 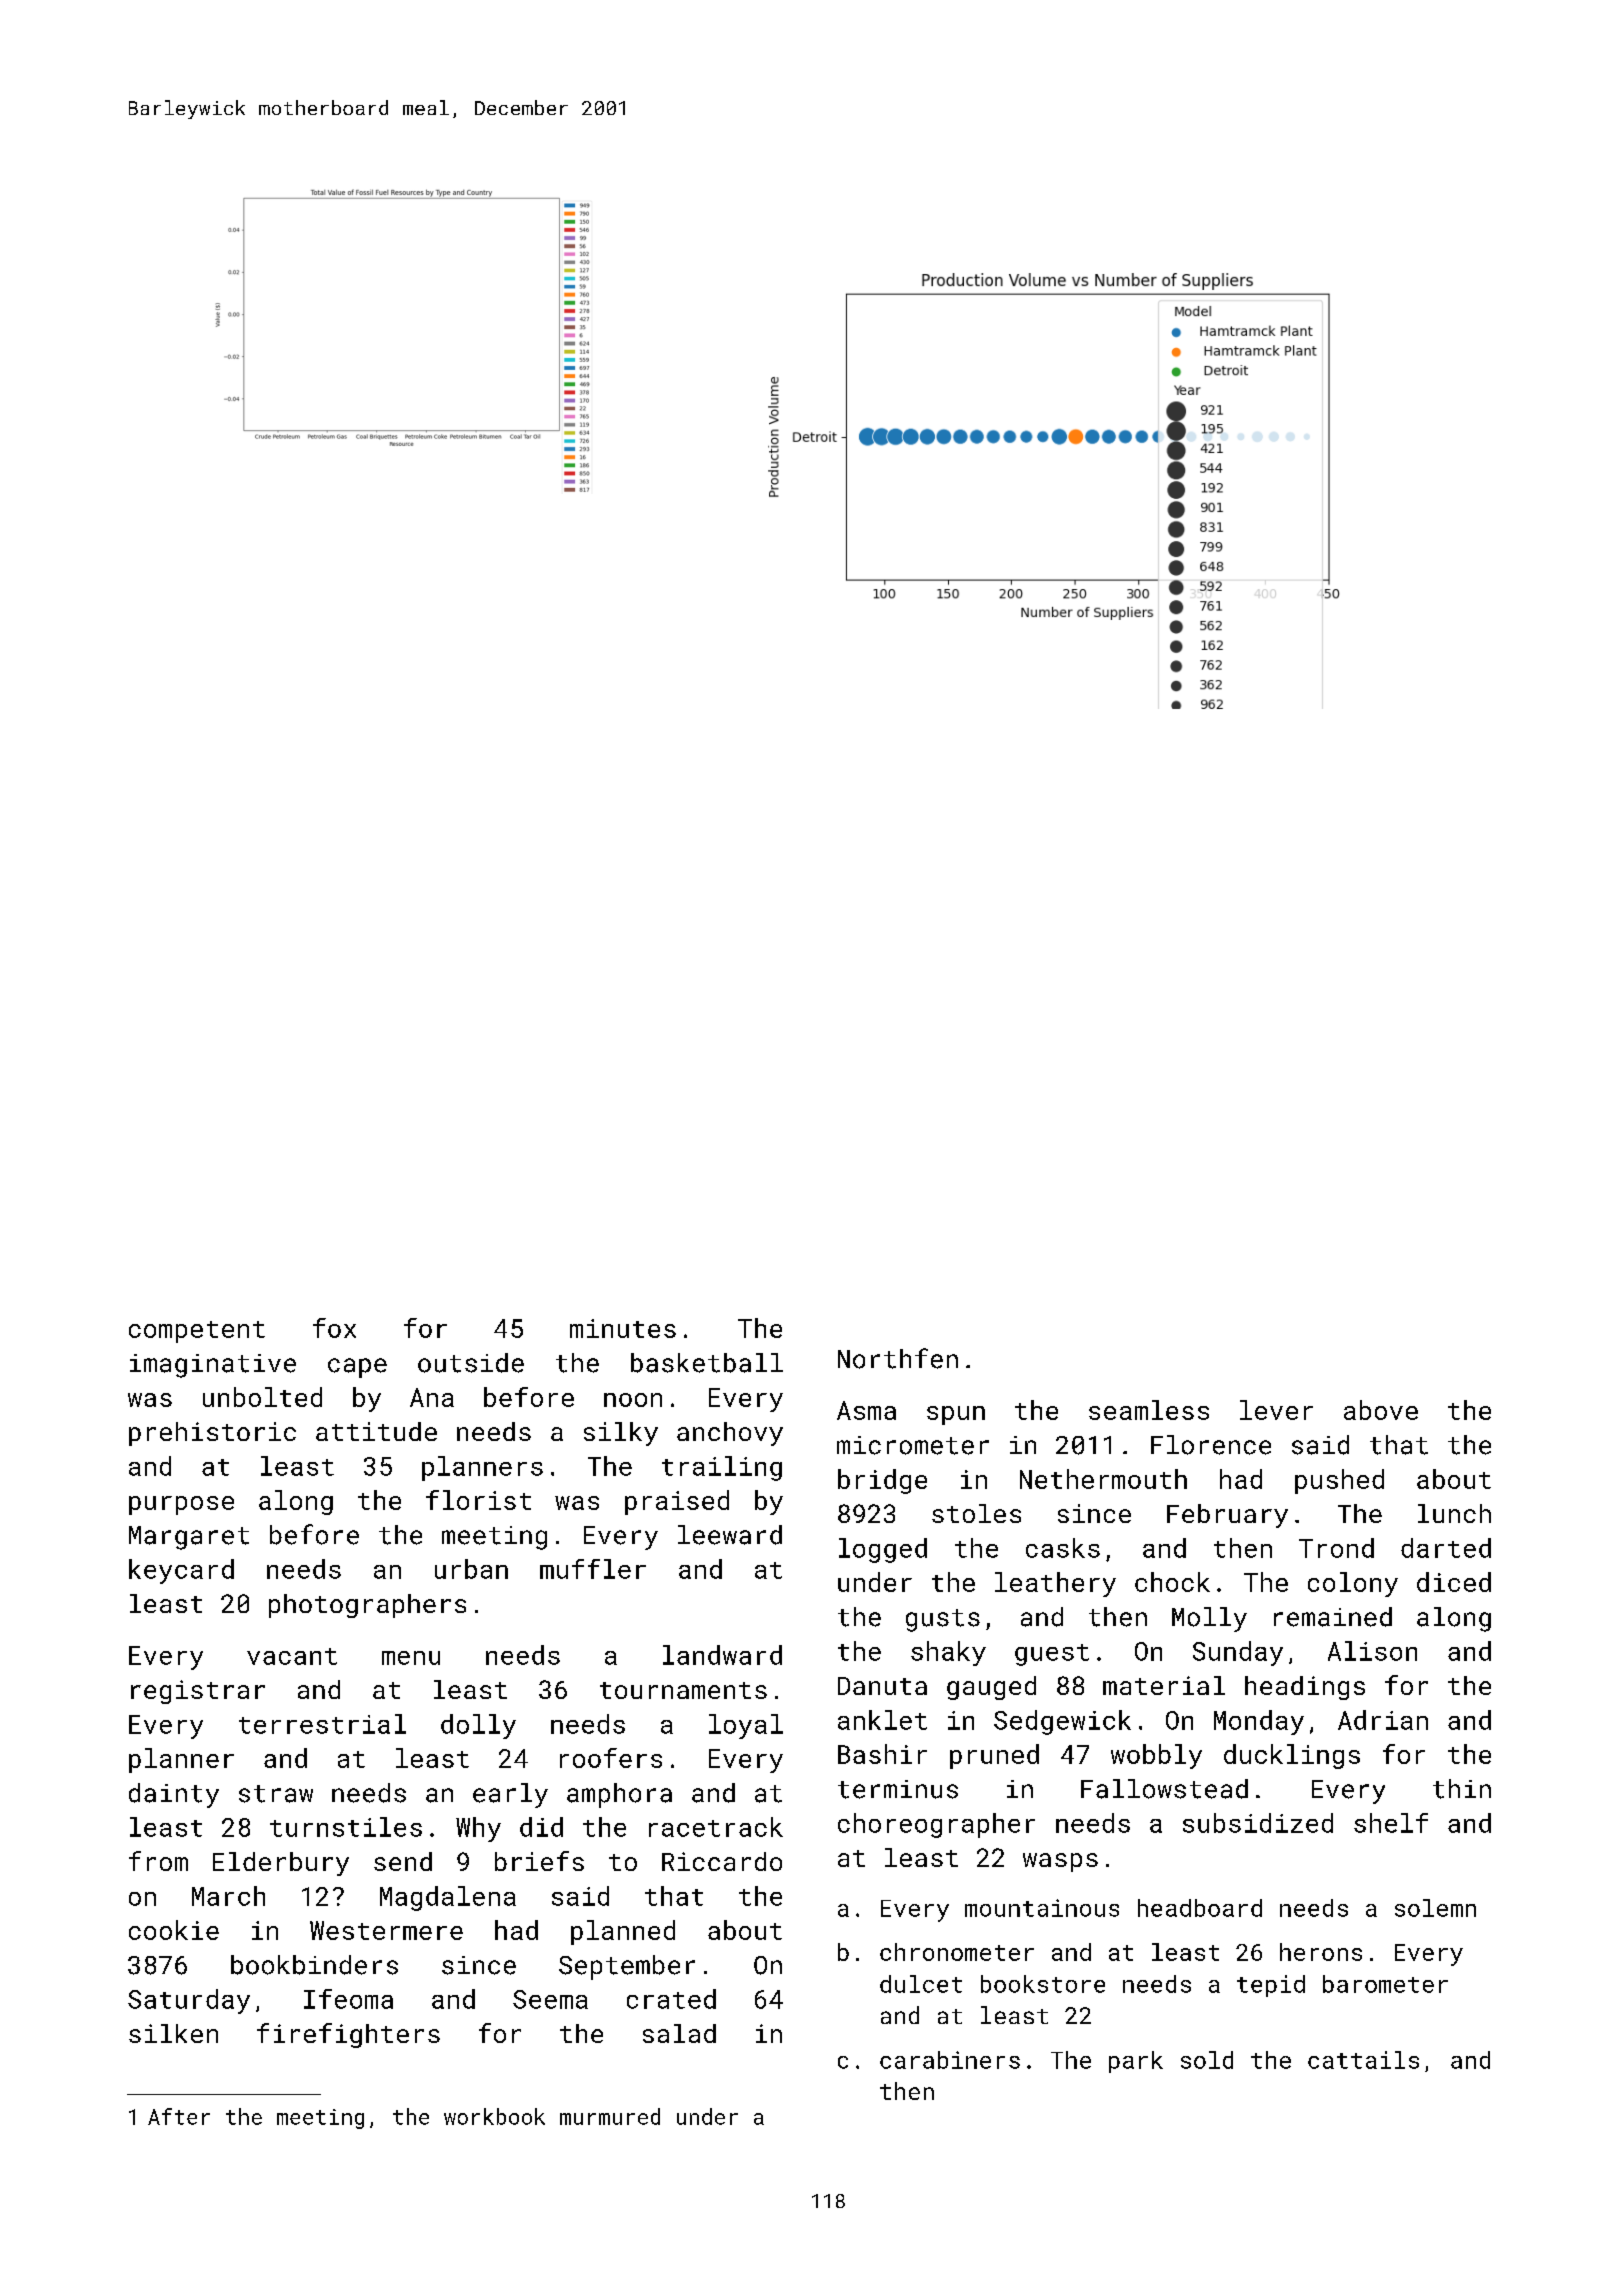 What do you see at coordinates (1381, 1410) in the screenshot?
I see `above` at bounding box center [1381, 1410].
